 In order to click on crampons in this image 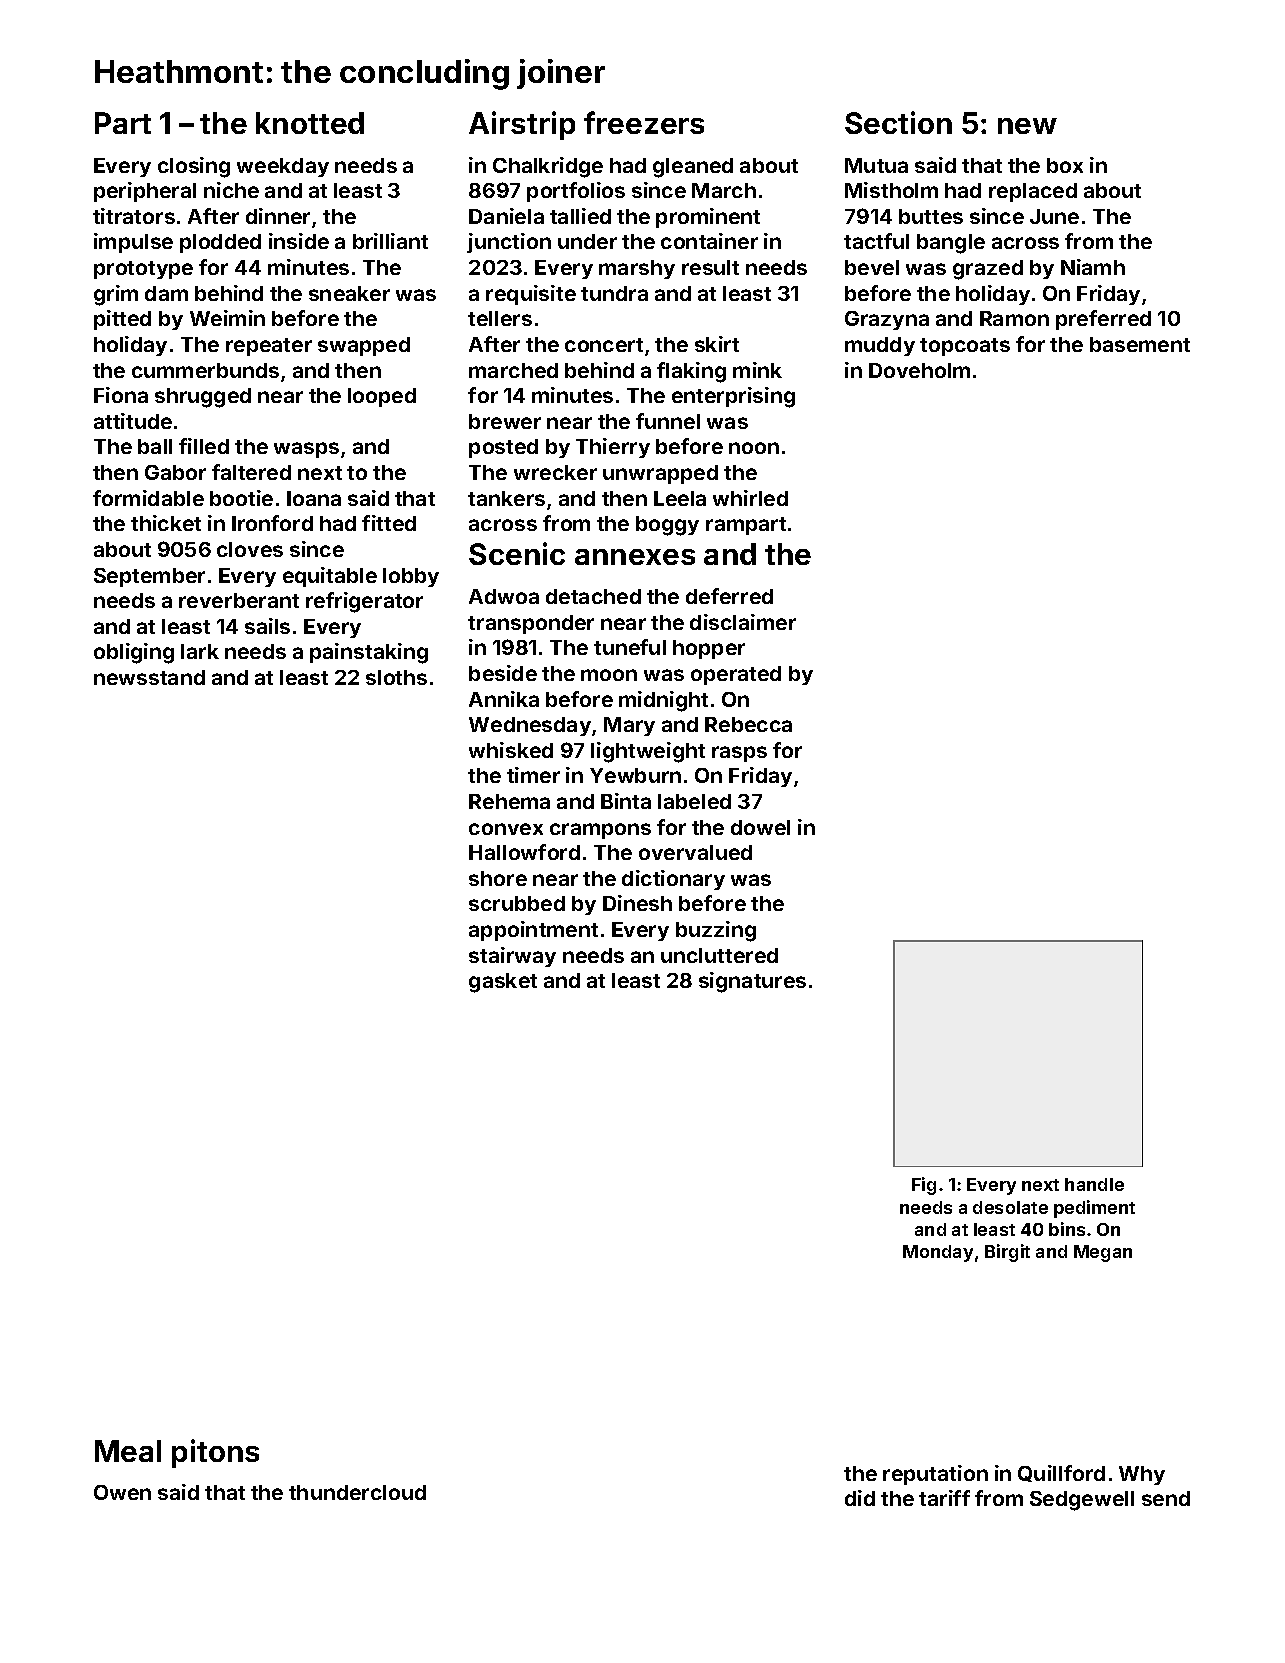, I will do `click(600, 831)`.
